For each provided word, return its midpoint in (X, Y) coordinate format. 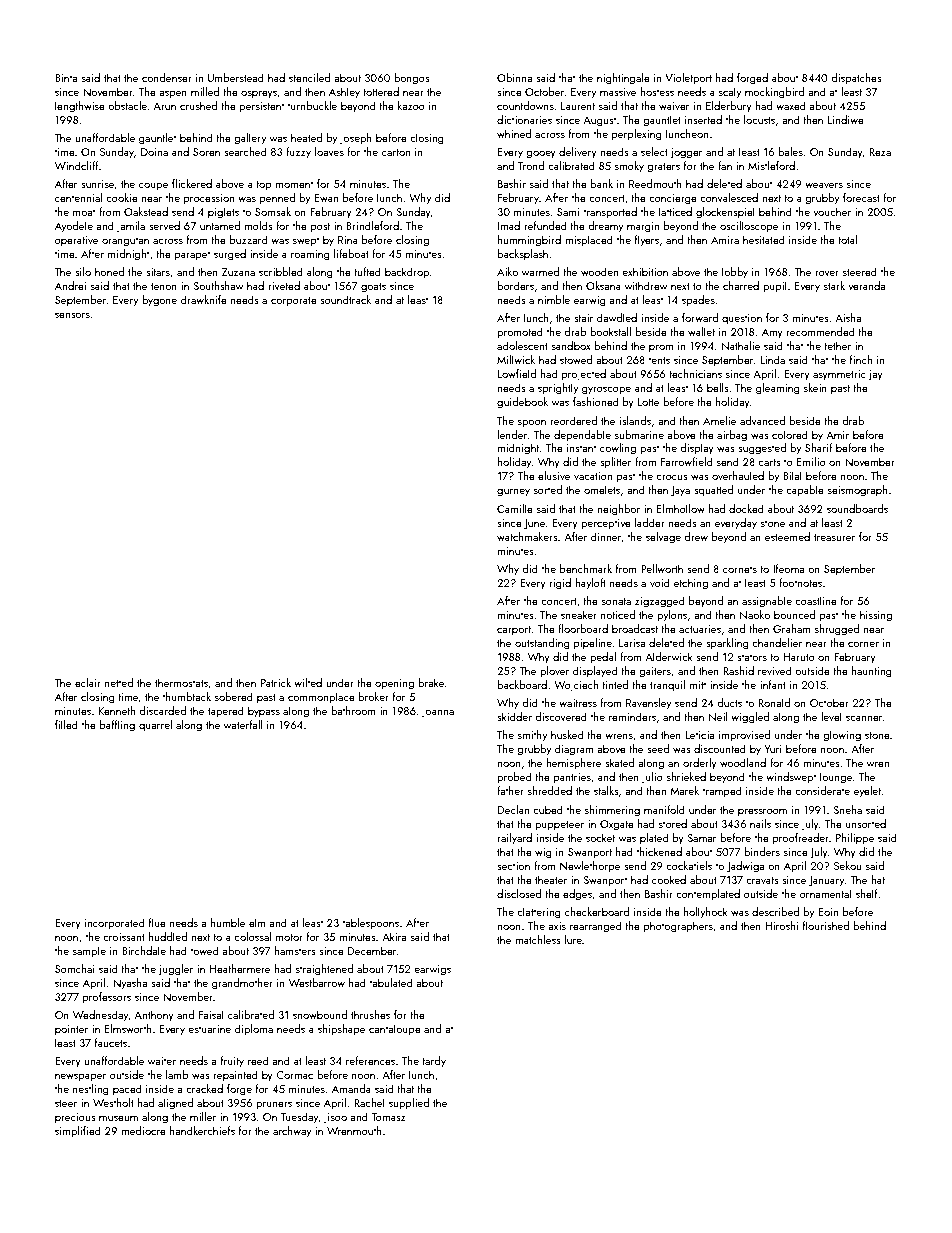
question (742, 319)
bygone (159, 301)
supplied (409, 1104)
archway (292, 1132)
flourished (826, 925)
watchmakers (527, 536)
